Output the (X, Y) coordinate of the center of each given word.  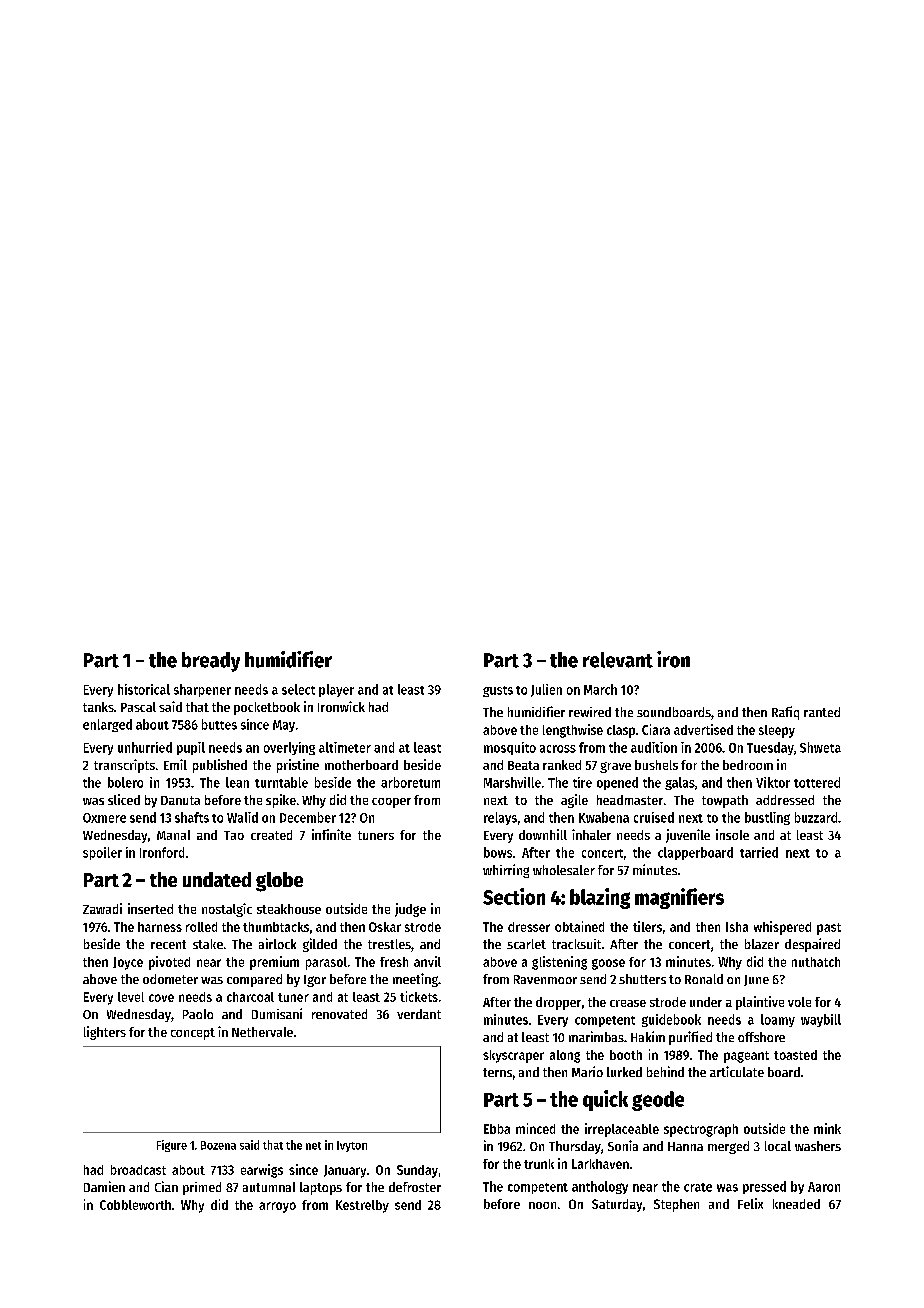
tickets (419, 996)
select (298, 689)
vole (799, 1002)
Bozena (218, 1145)
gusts (498, 691)
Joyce (128, 963)
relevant (618, 660)
